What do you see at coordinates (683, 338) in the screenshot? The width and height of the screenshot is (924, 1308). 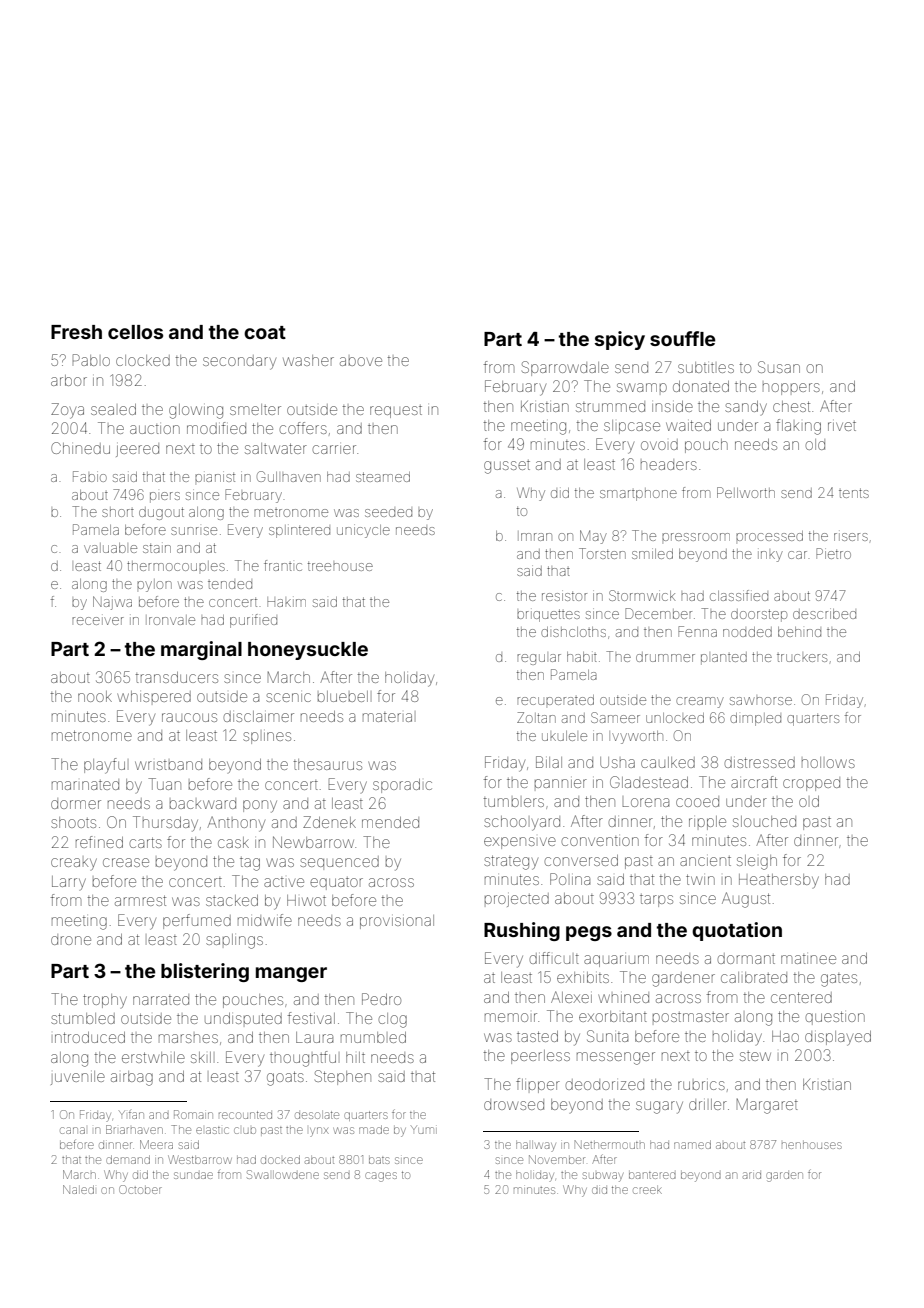 I see `souffle` at bounding box center [683, 338].
